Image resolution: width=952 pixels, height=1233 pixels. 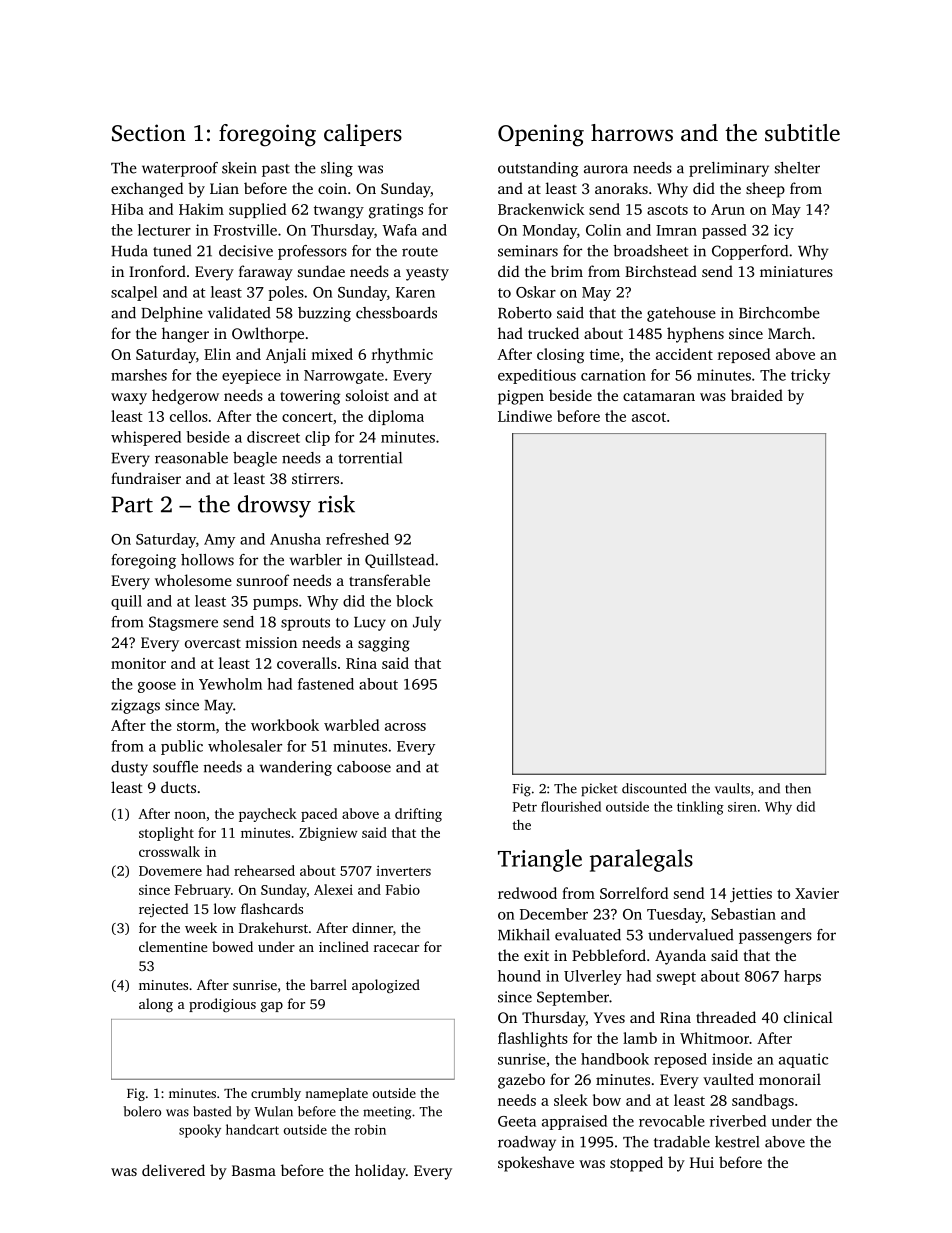 What do you see at coordinates (387, 1113) in the image?
I see `meeting` at bounding box center [387, 1113].
